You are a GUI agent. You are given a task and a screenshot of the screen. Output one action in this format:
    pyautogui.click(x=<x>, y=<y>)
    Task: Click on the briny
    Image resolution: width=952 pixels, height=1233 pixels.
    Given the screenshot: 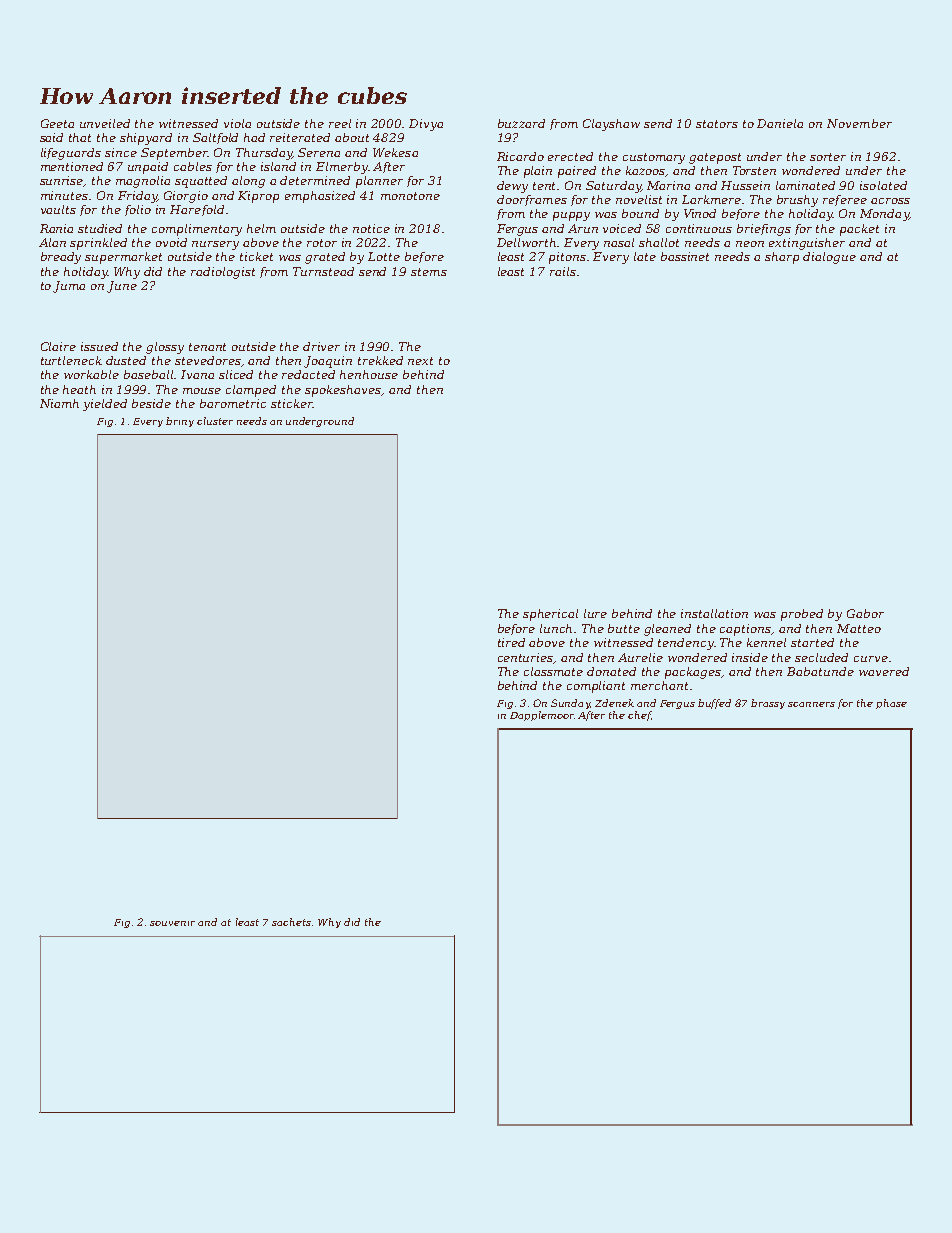 What is the action you would take?
    pyautogui.click(x=180, y=422)
